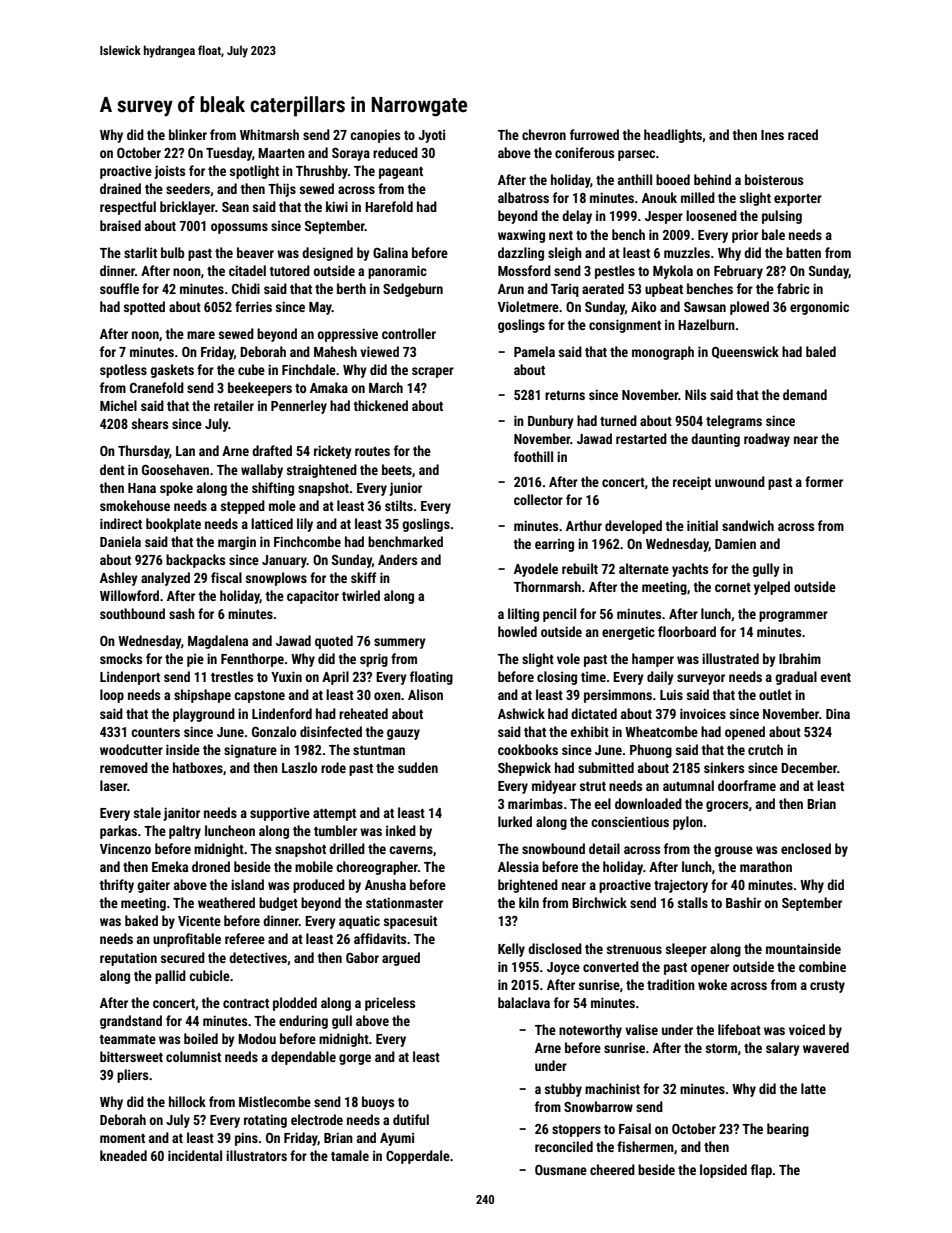  What do you see at coordinates (282, 190) in the screenshot?
I see `Thijs` at bounding box center [282, 190].
